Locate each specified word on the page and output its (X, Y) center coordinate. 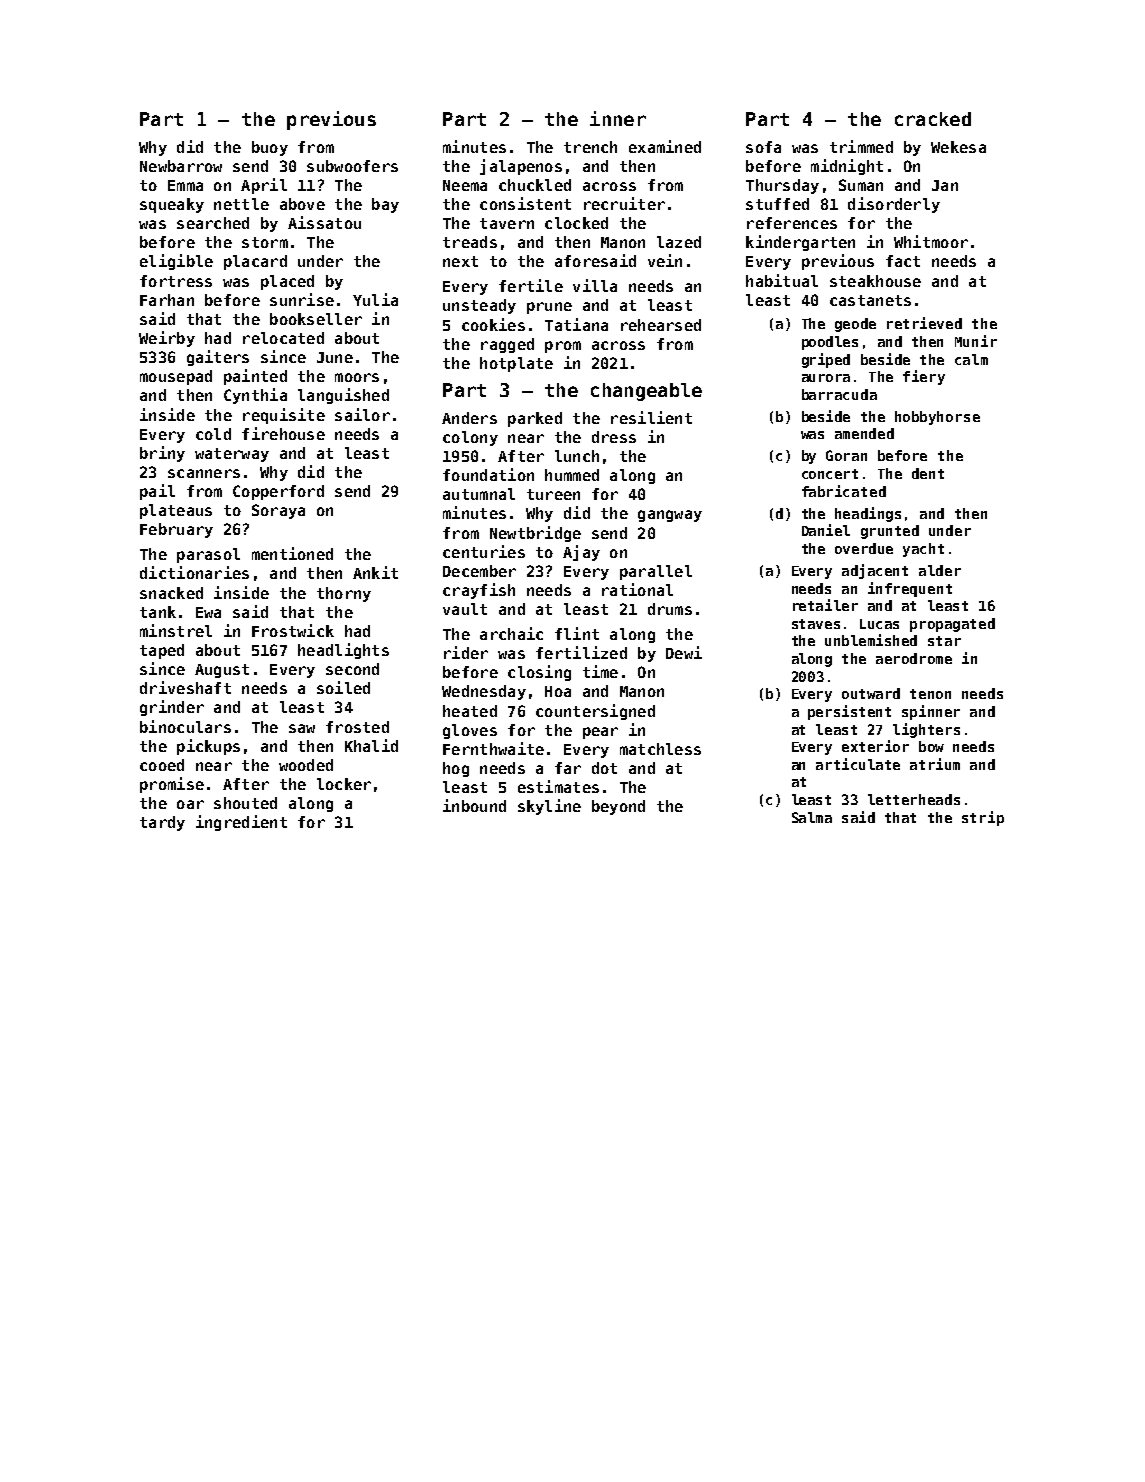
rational (637, 589)
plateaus (176, 511)
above (302, 204)
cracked (933, 119)
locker (344, 784)
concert (830, 474)
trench (590, 147)
